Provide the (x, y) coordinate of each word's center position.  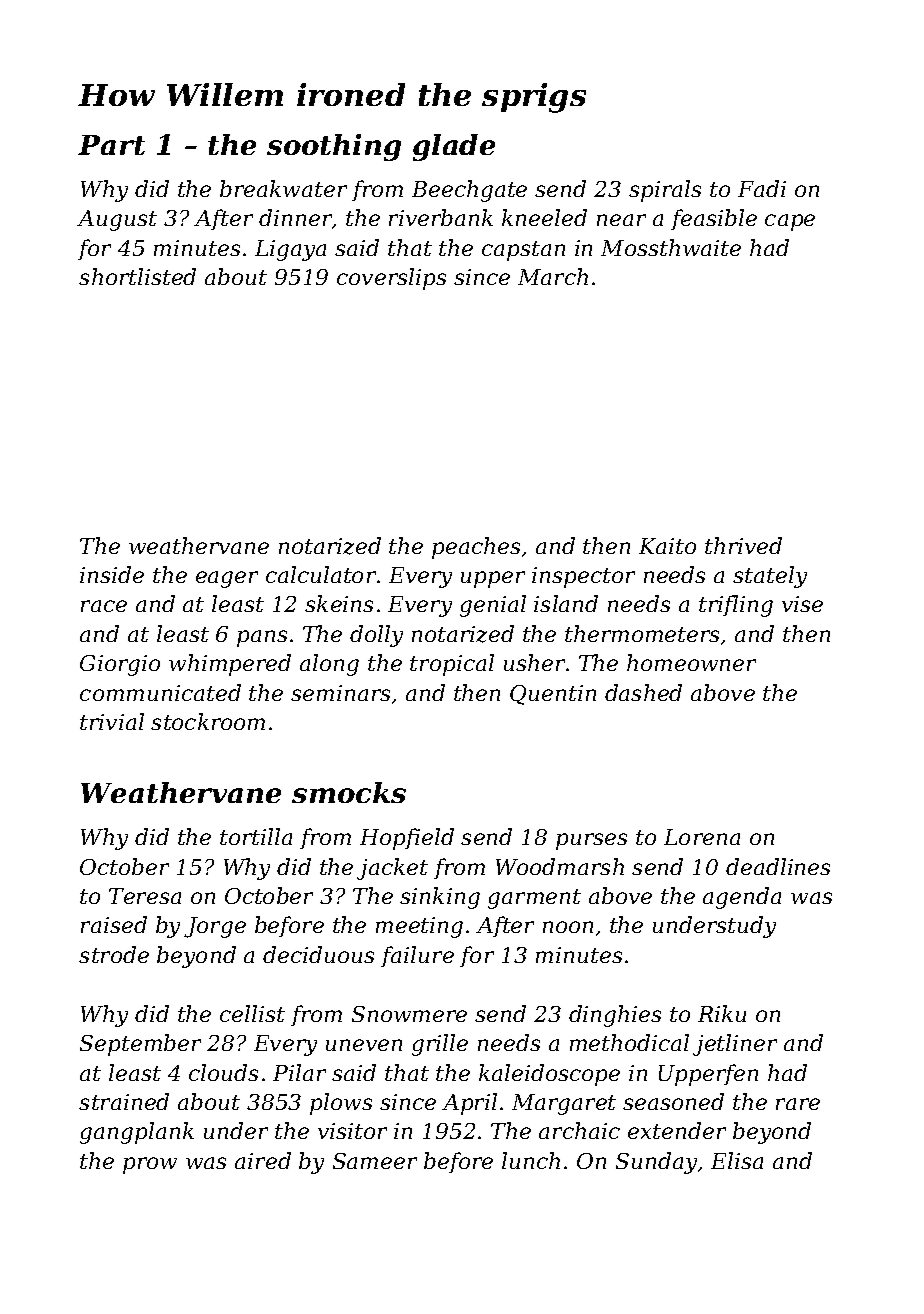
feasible (714, 219)
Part (111, 145)
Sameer (375, 1161)
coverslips (391, 279)
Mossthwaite (671, 247)
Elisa (737, 1160)
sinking (440, 898)
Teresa (145, 896)
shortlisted (137, 276)
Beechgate (469, 191)
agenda (742, 898)
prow (150, 1165)
